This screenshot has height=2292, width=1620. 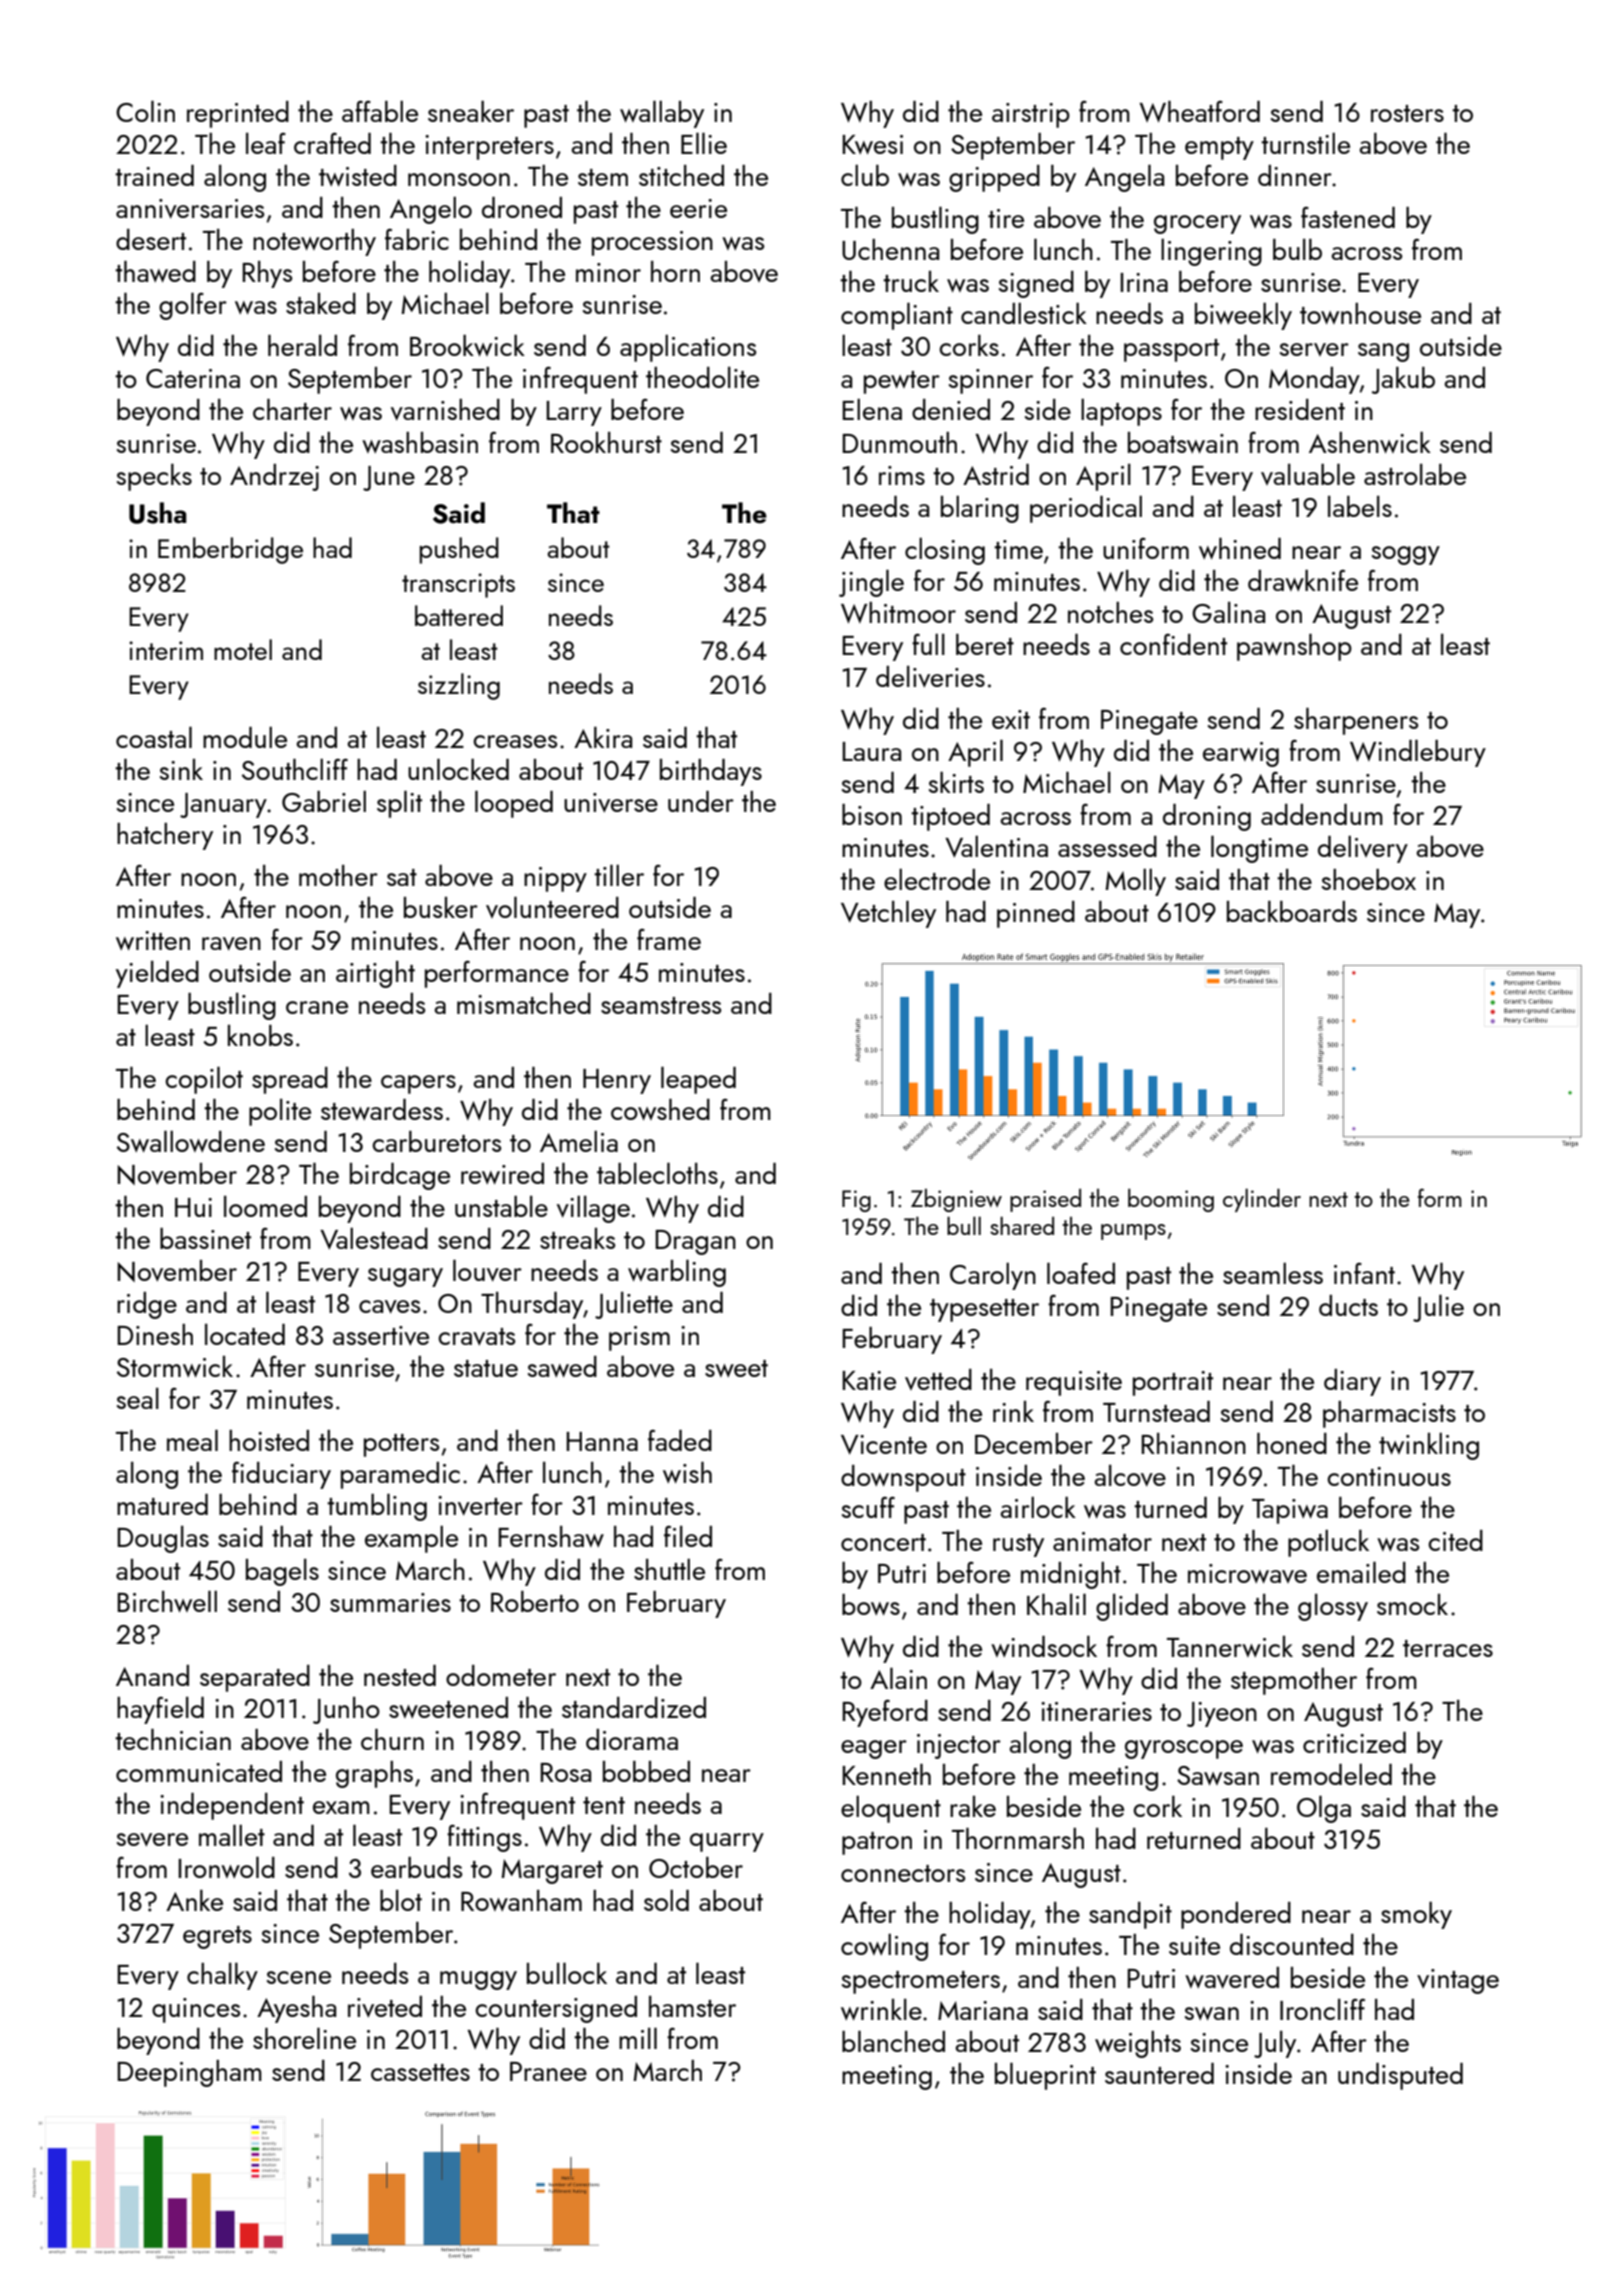 I want to click on bassinet, so click(x=205, y=1238).
